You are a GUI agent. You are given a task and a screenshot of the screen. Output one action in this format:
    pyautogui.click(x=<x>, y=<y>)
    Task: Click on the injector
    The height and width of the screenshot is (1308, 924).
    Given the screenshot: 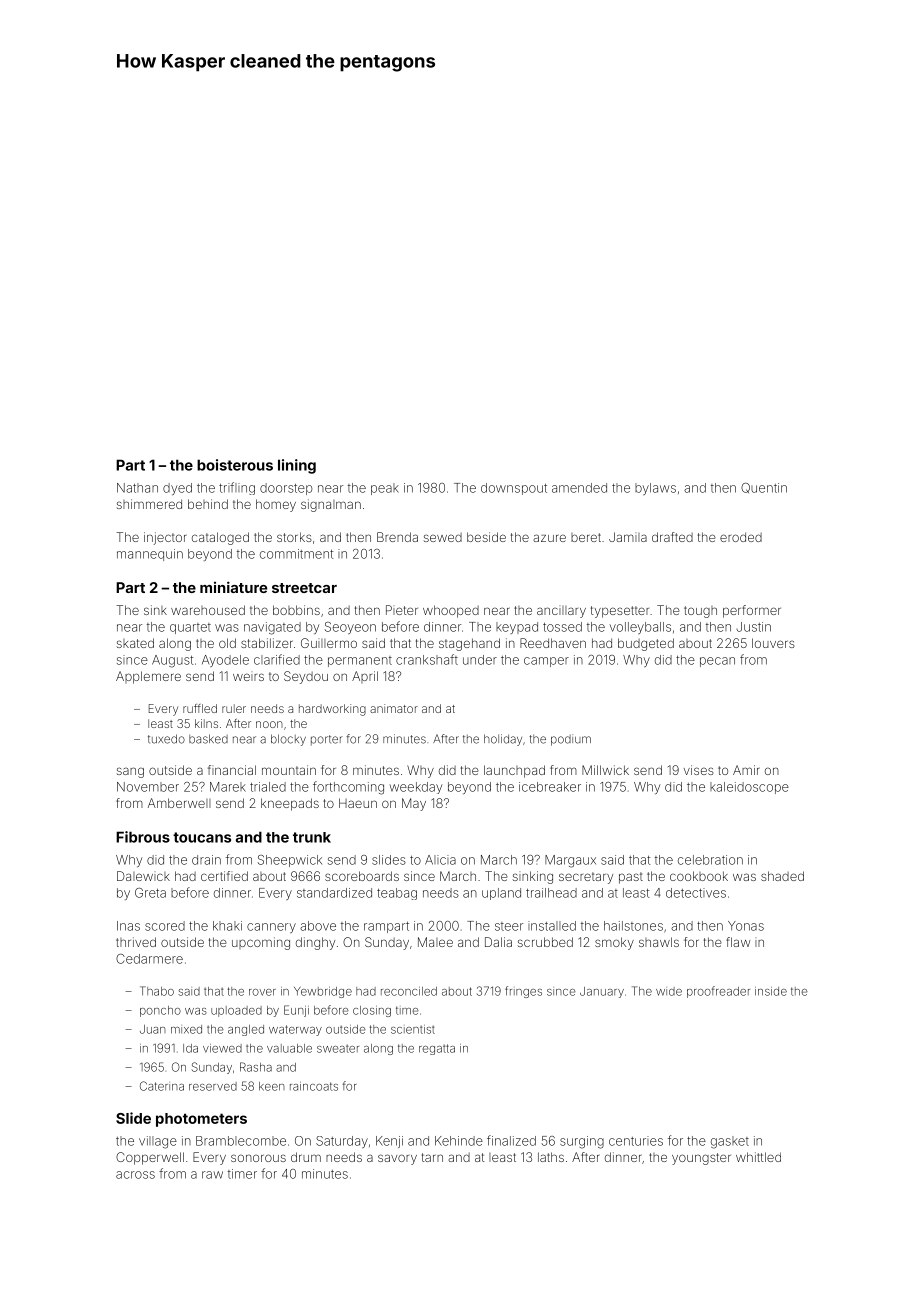 What is the action you would take?
    pyautogui.click(x=165, y=538)
